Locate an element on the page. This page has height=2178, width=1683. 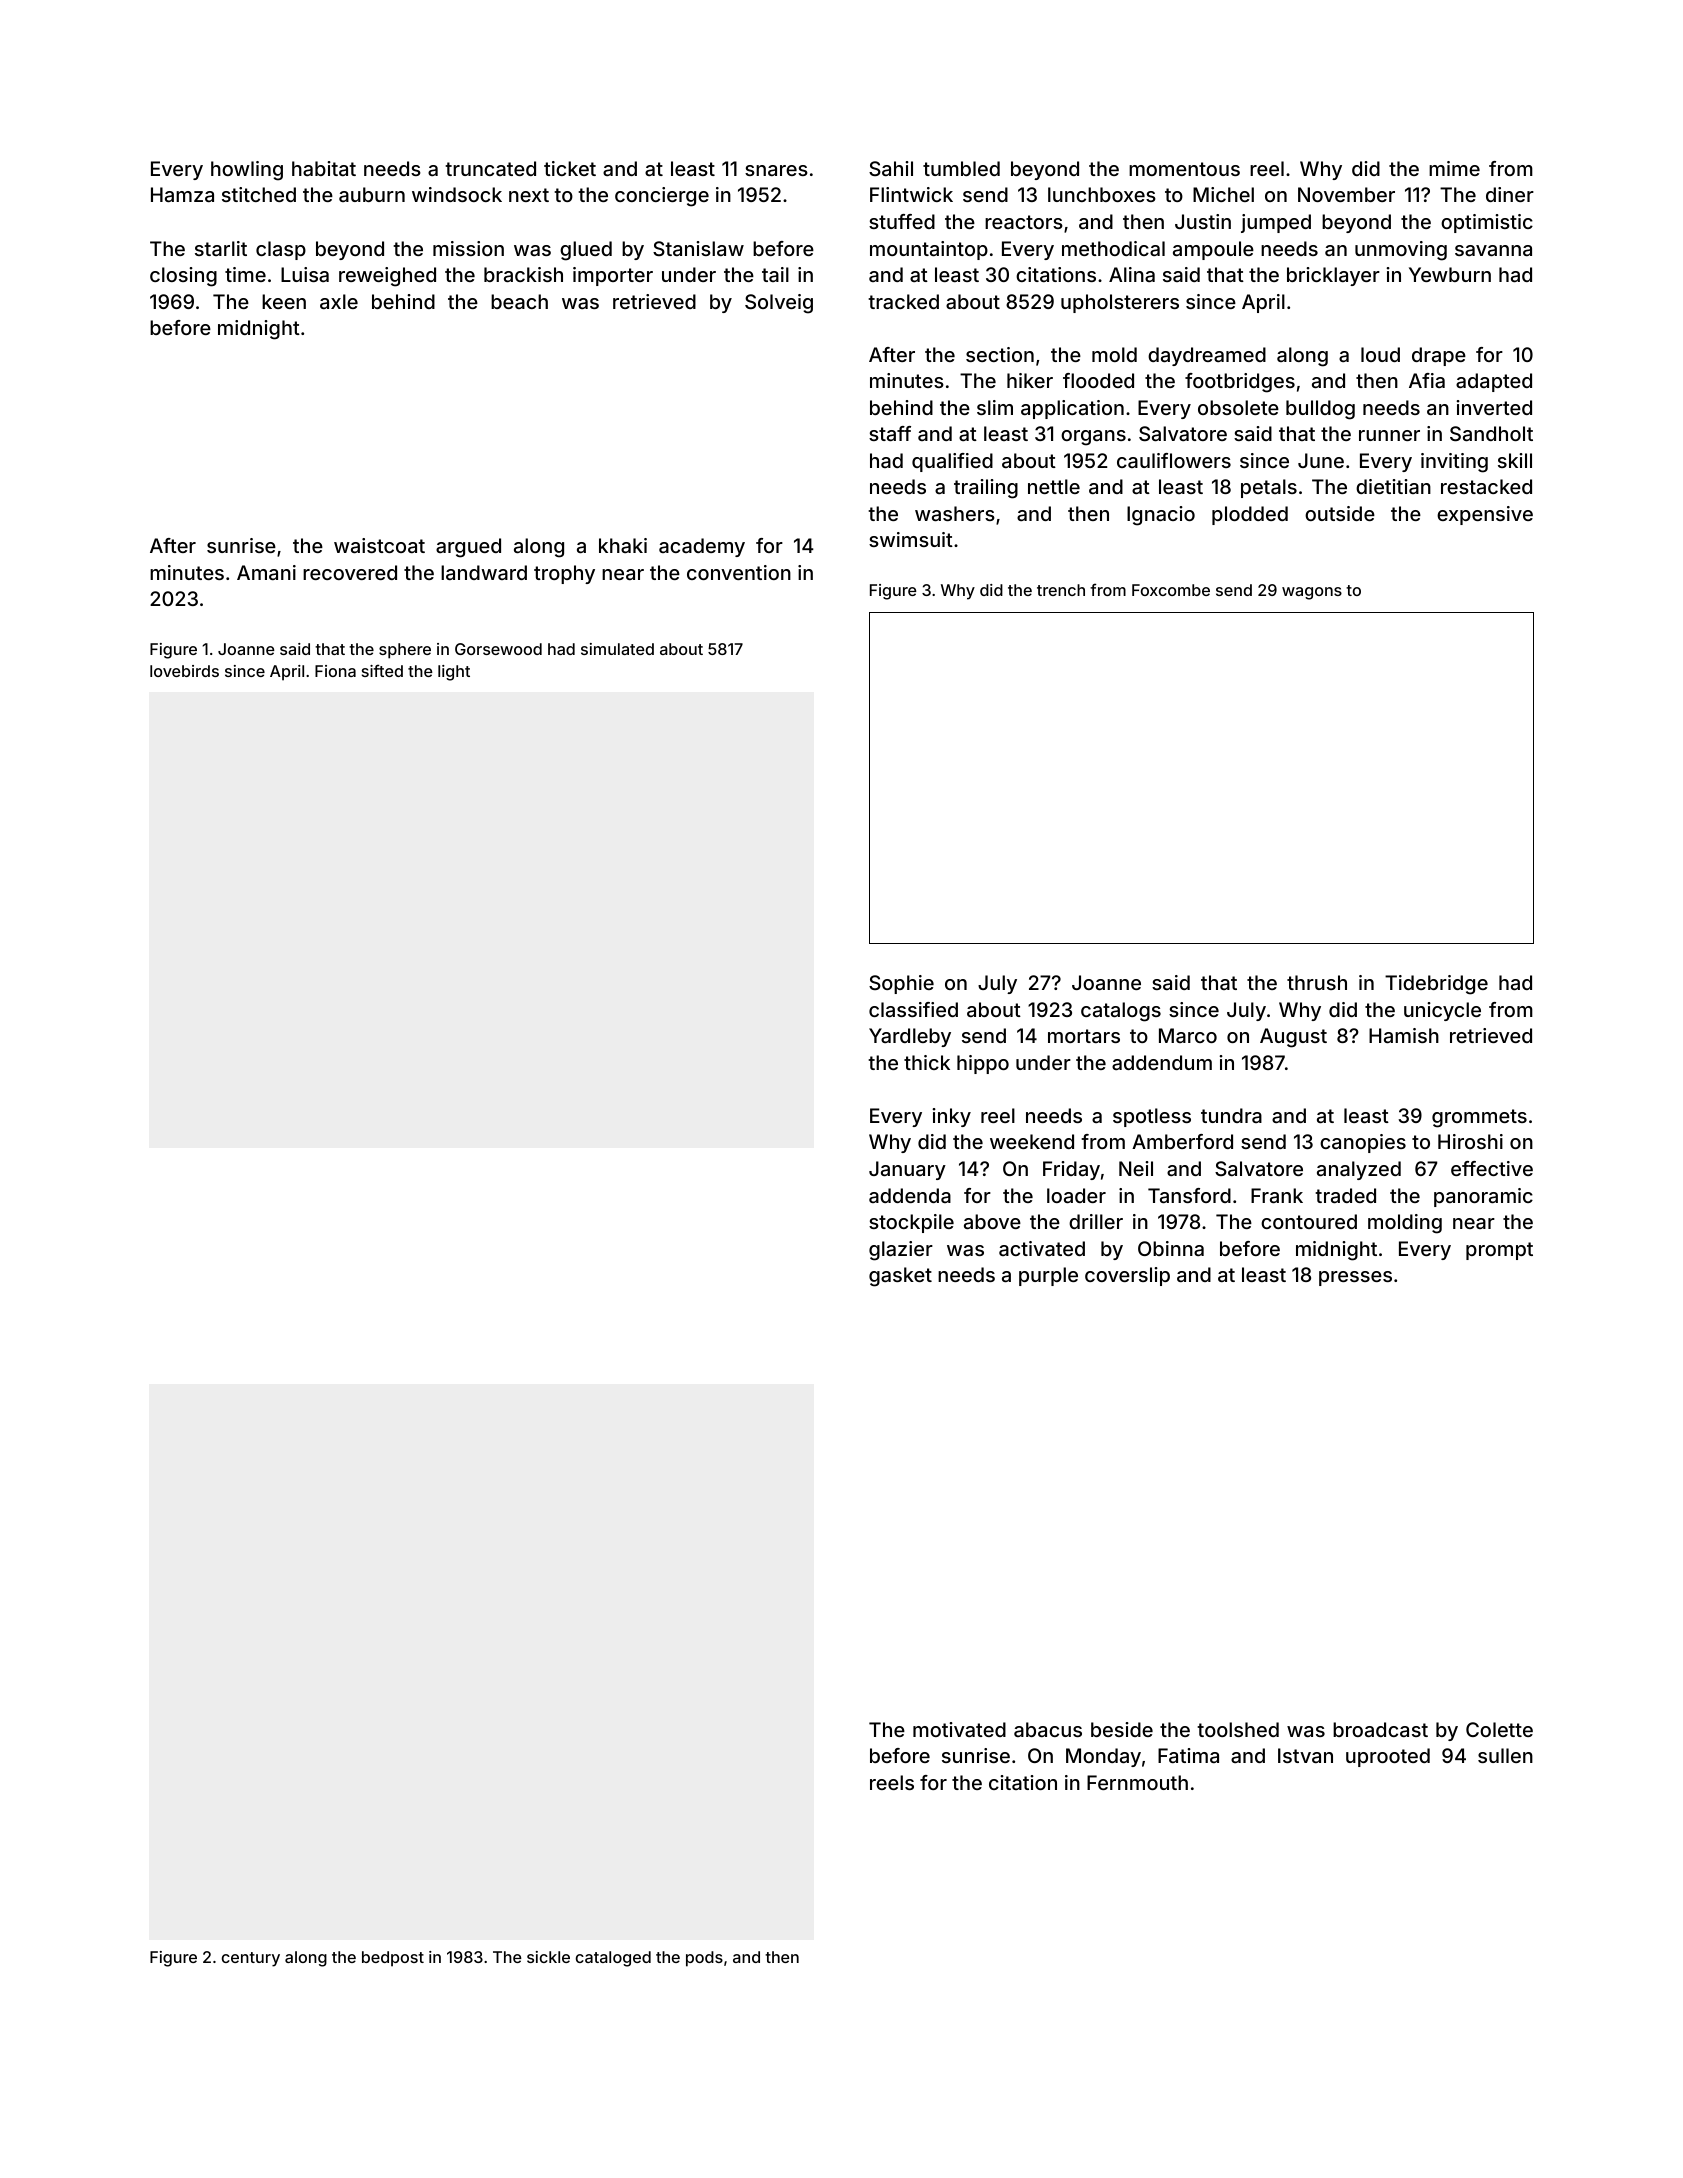
Sophie is located at coordinates (901, 984).
